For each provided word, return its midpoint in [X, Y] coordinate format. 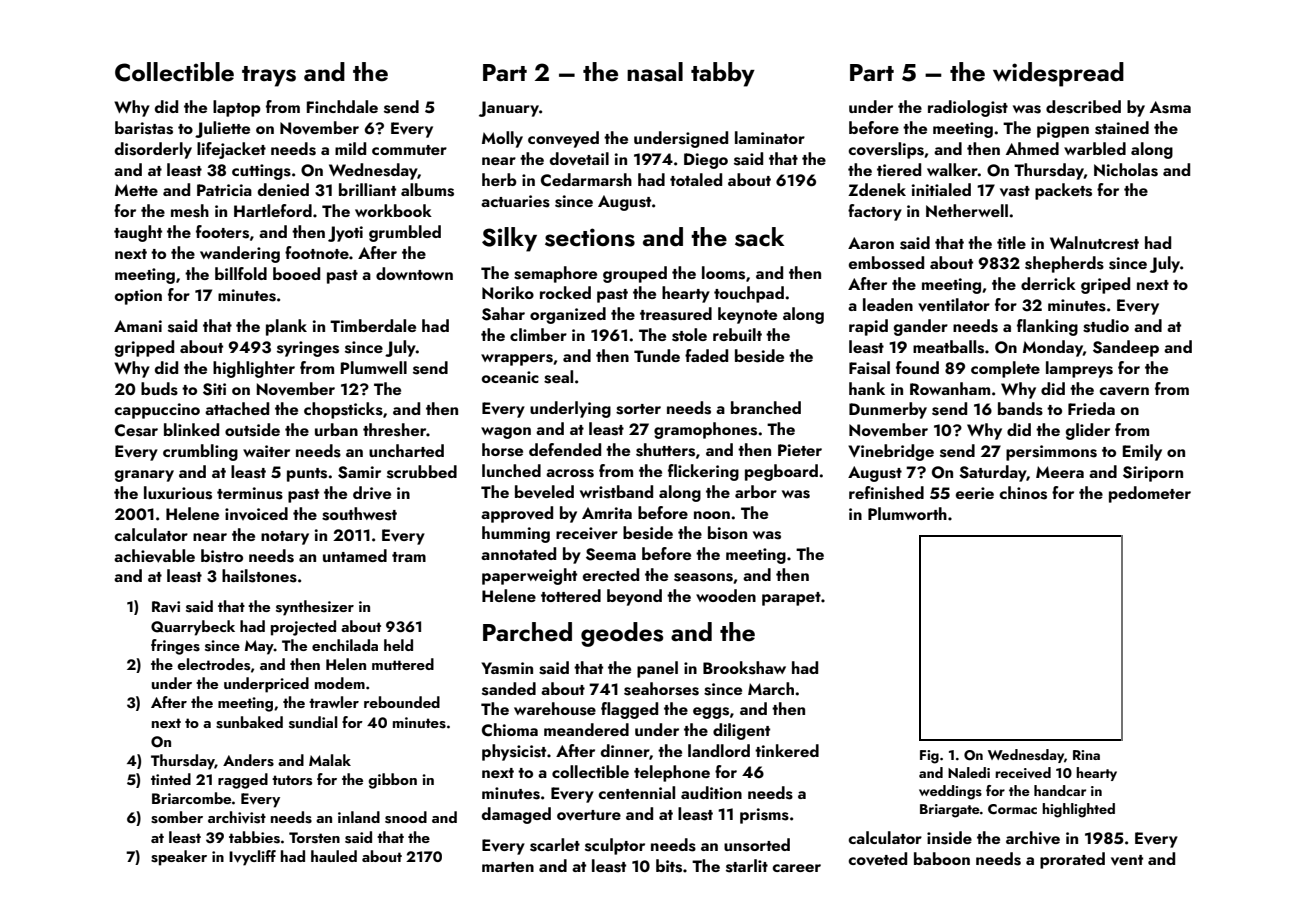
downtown [414, 273]
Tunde [657, 355]
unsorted [757, 845]
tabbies [254, 837]
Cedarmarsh [586, 180]
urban [336, 429]
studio [1106, 326]
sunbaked [249, 722]
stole [689, 335]
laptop [237, 108]
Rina [1086, 755]
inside [949, 838]
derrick [1048, 283]
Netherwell [967, 210]
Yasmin [507, 668]
